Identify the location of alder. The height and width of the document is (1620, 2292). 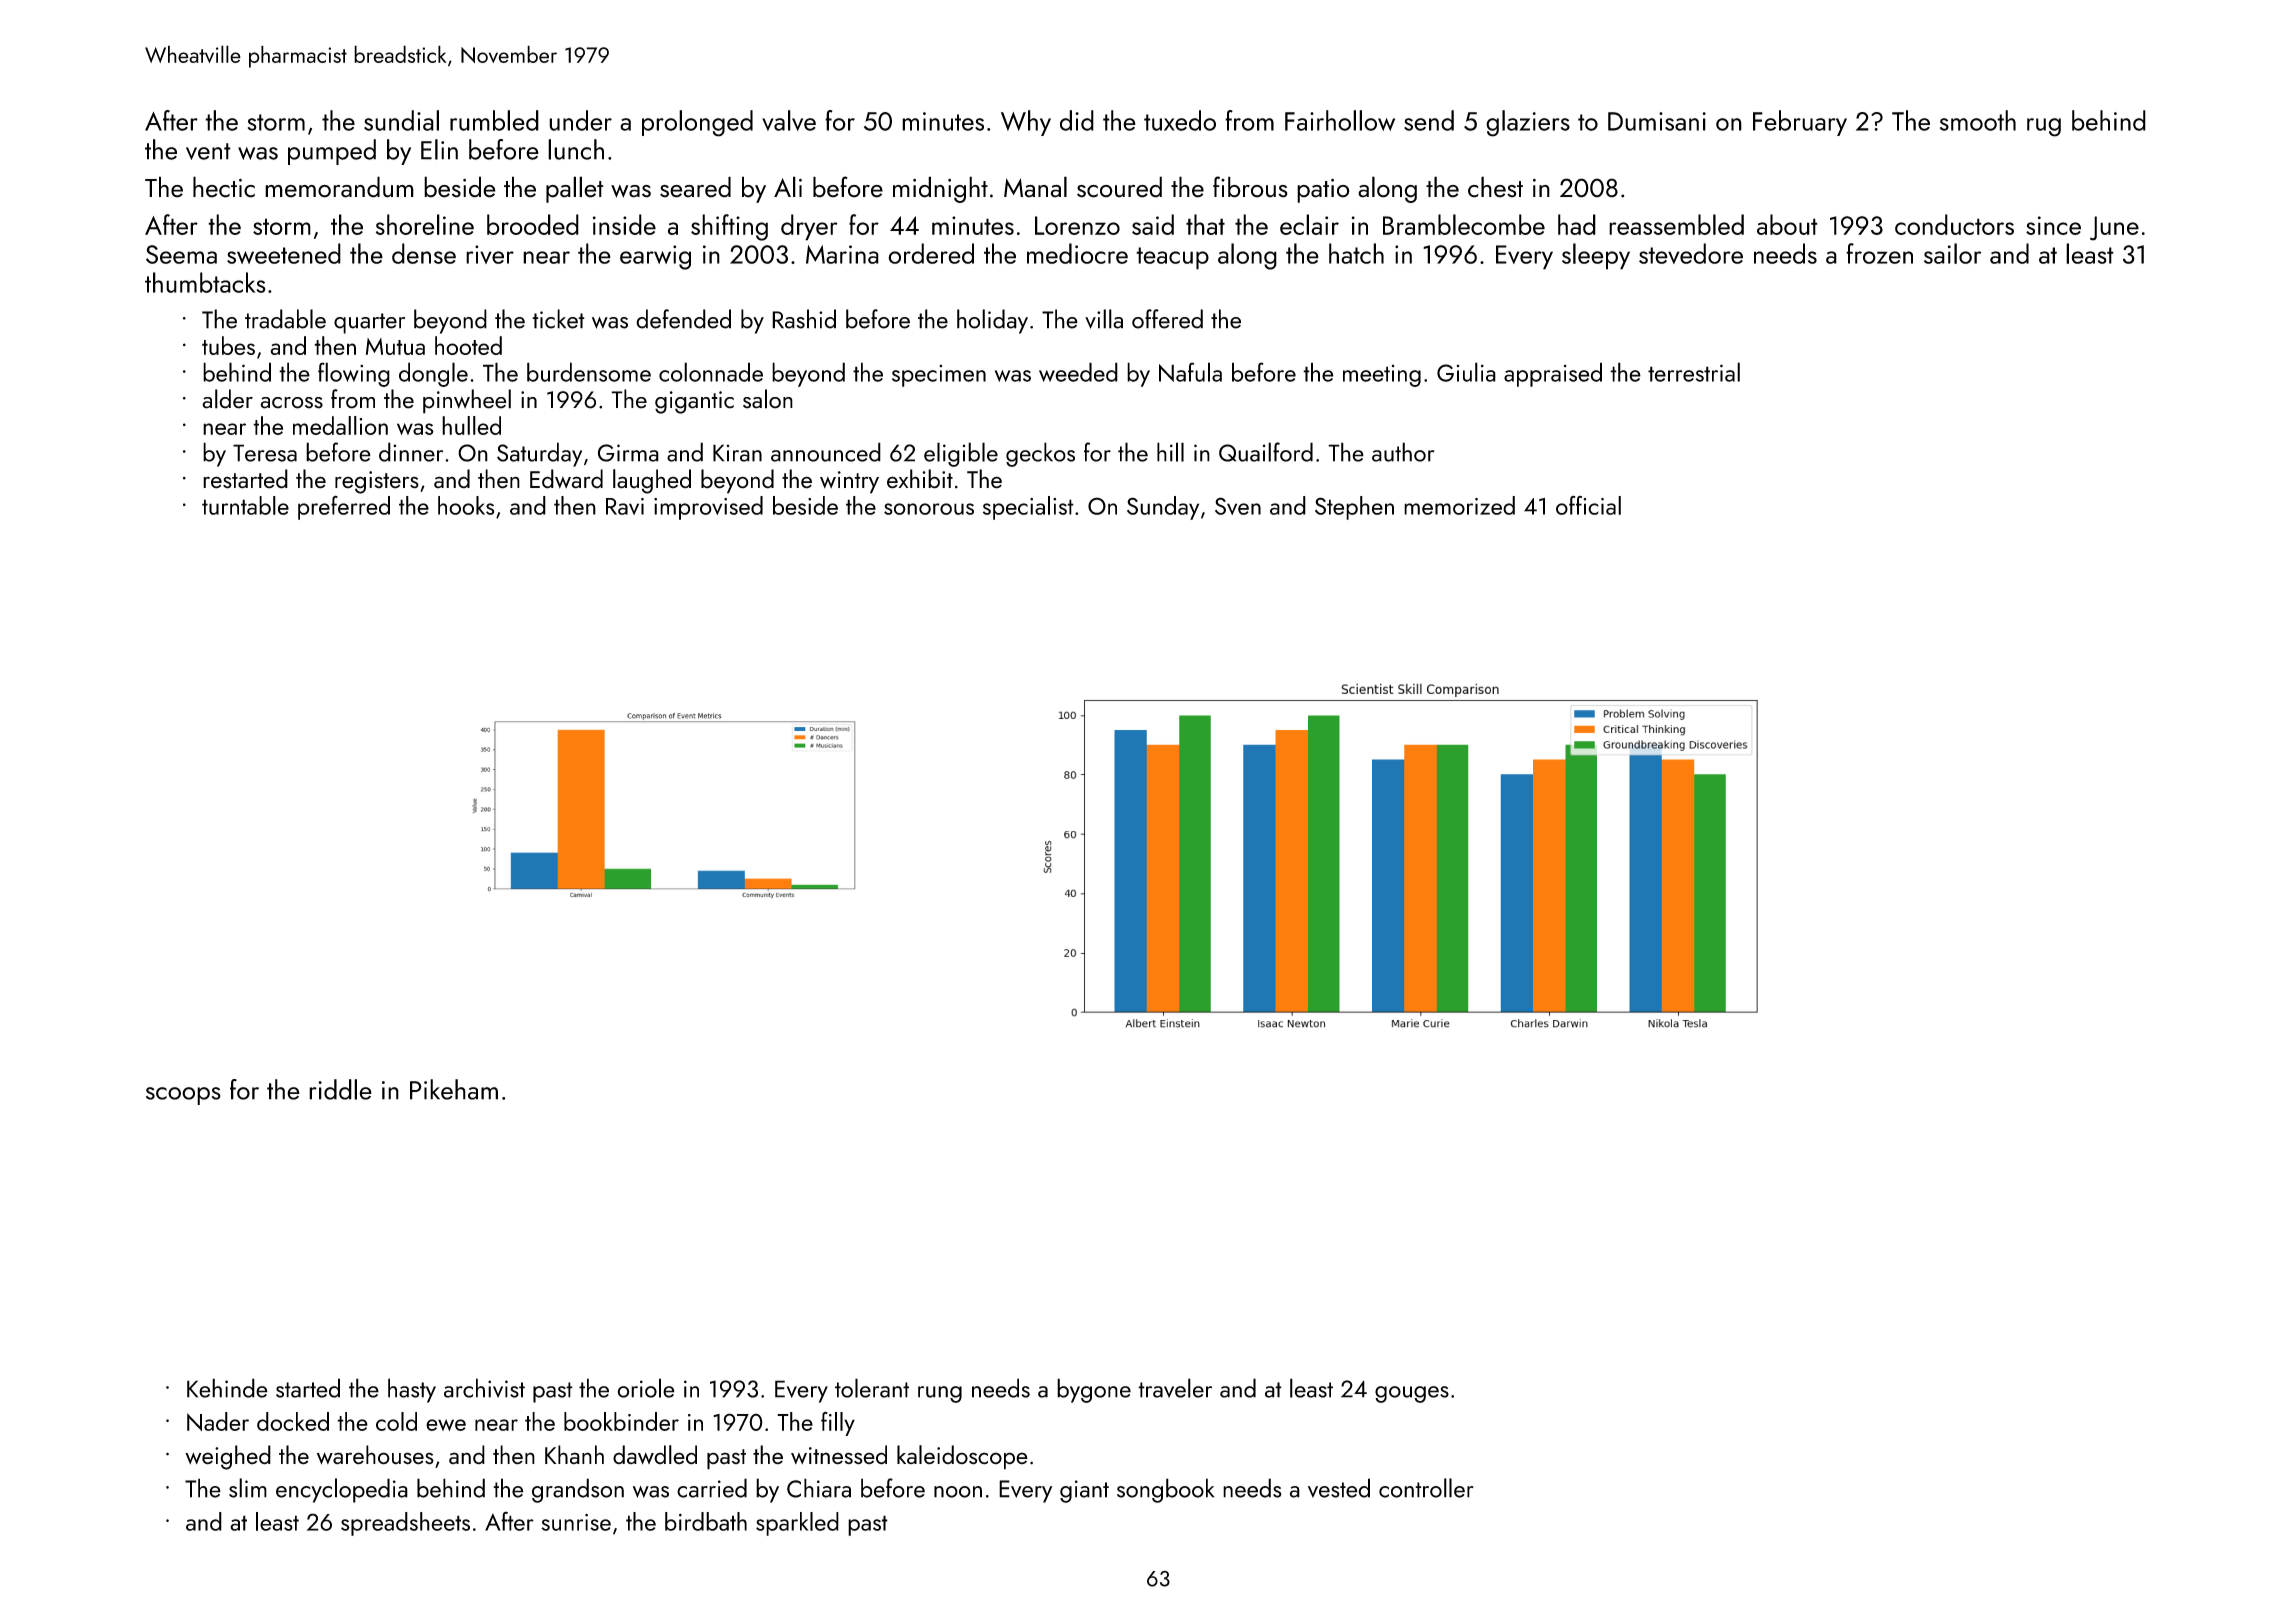
(227, 399).
